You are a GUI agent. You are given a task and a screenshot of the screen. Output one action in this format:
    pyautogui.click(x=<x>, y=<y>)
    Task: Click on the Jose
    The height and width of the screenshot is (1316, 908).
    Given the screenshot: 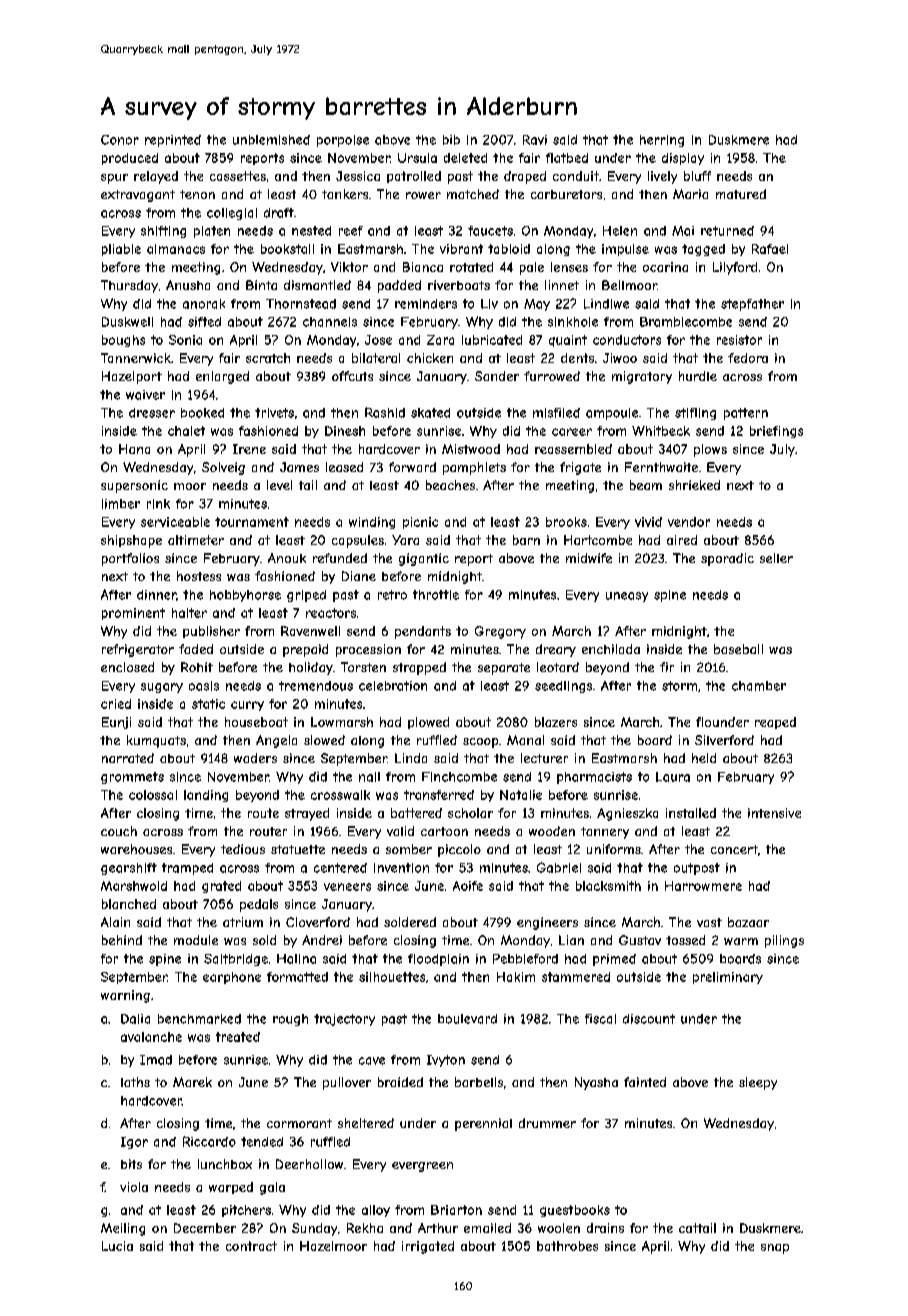 What is the action you would take?
    pyautogui.click(x=378, y=340)
